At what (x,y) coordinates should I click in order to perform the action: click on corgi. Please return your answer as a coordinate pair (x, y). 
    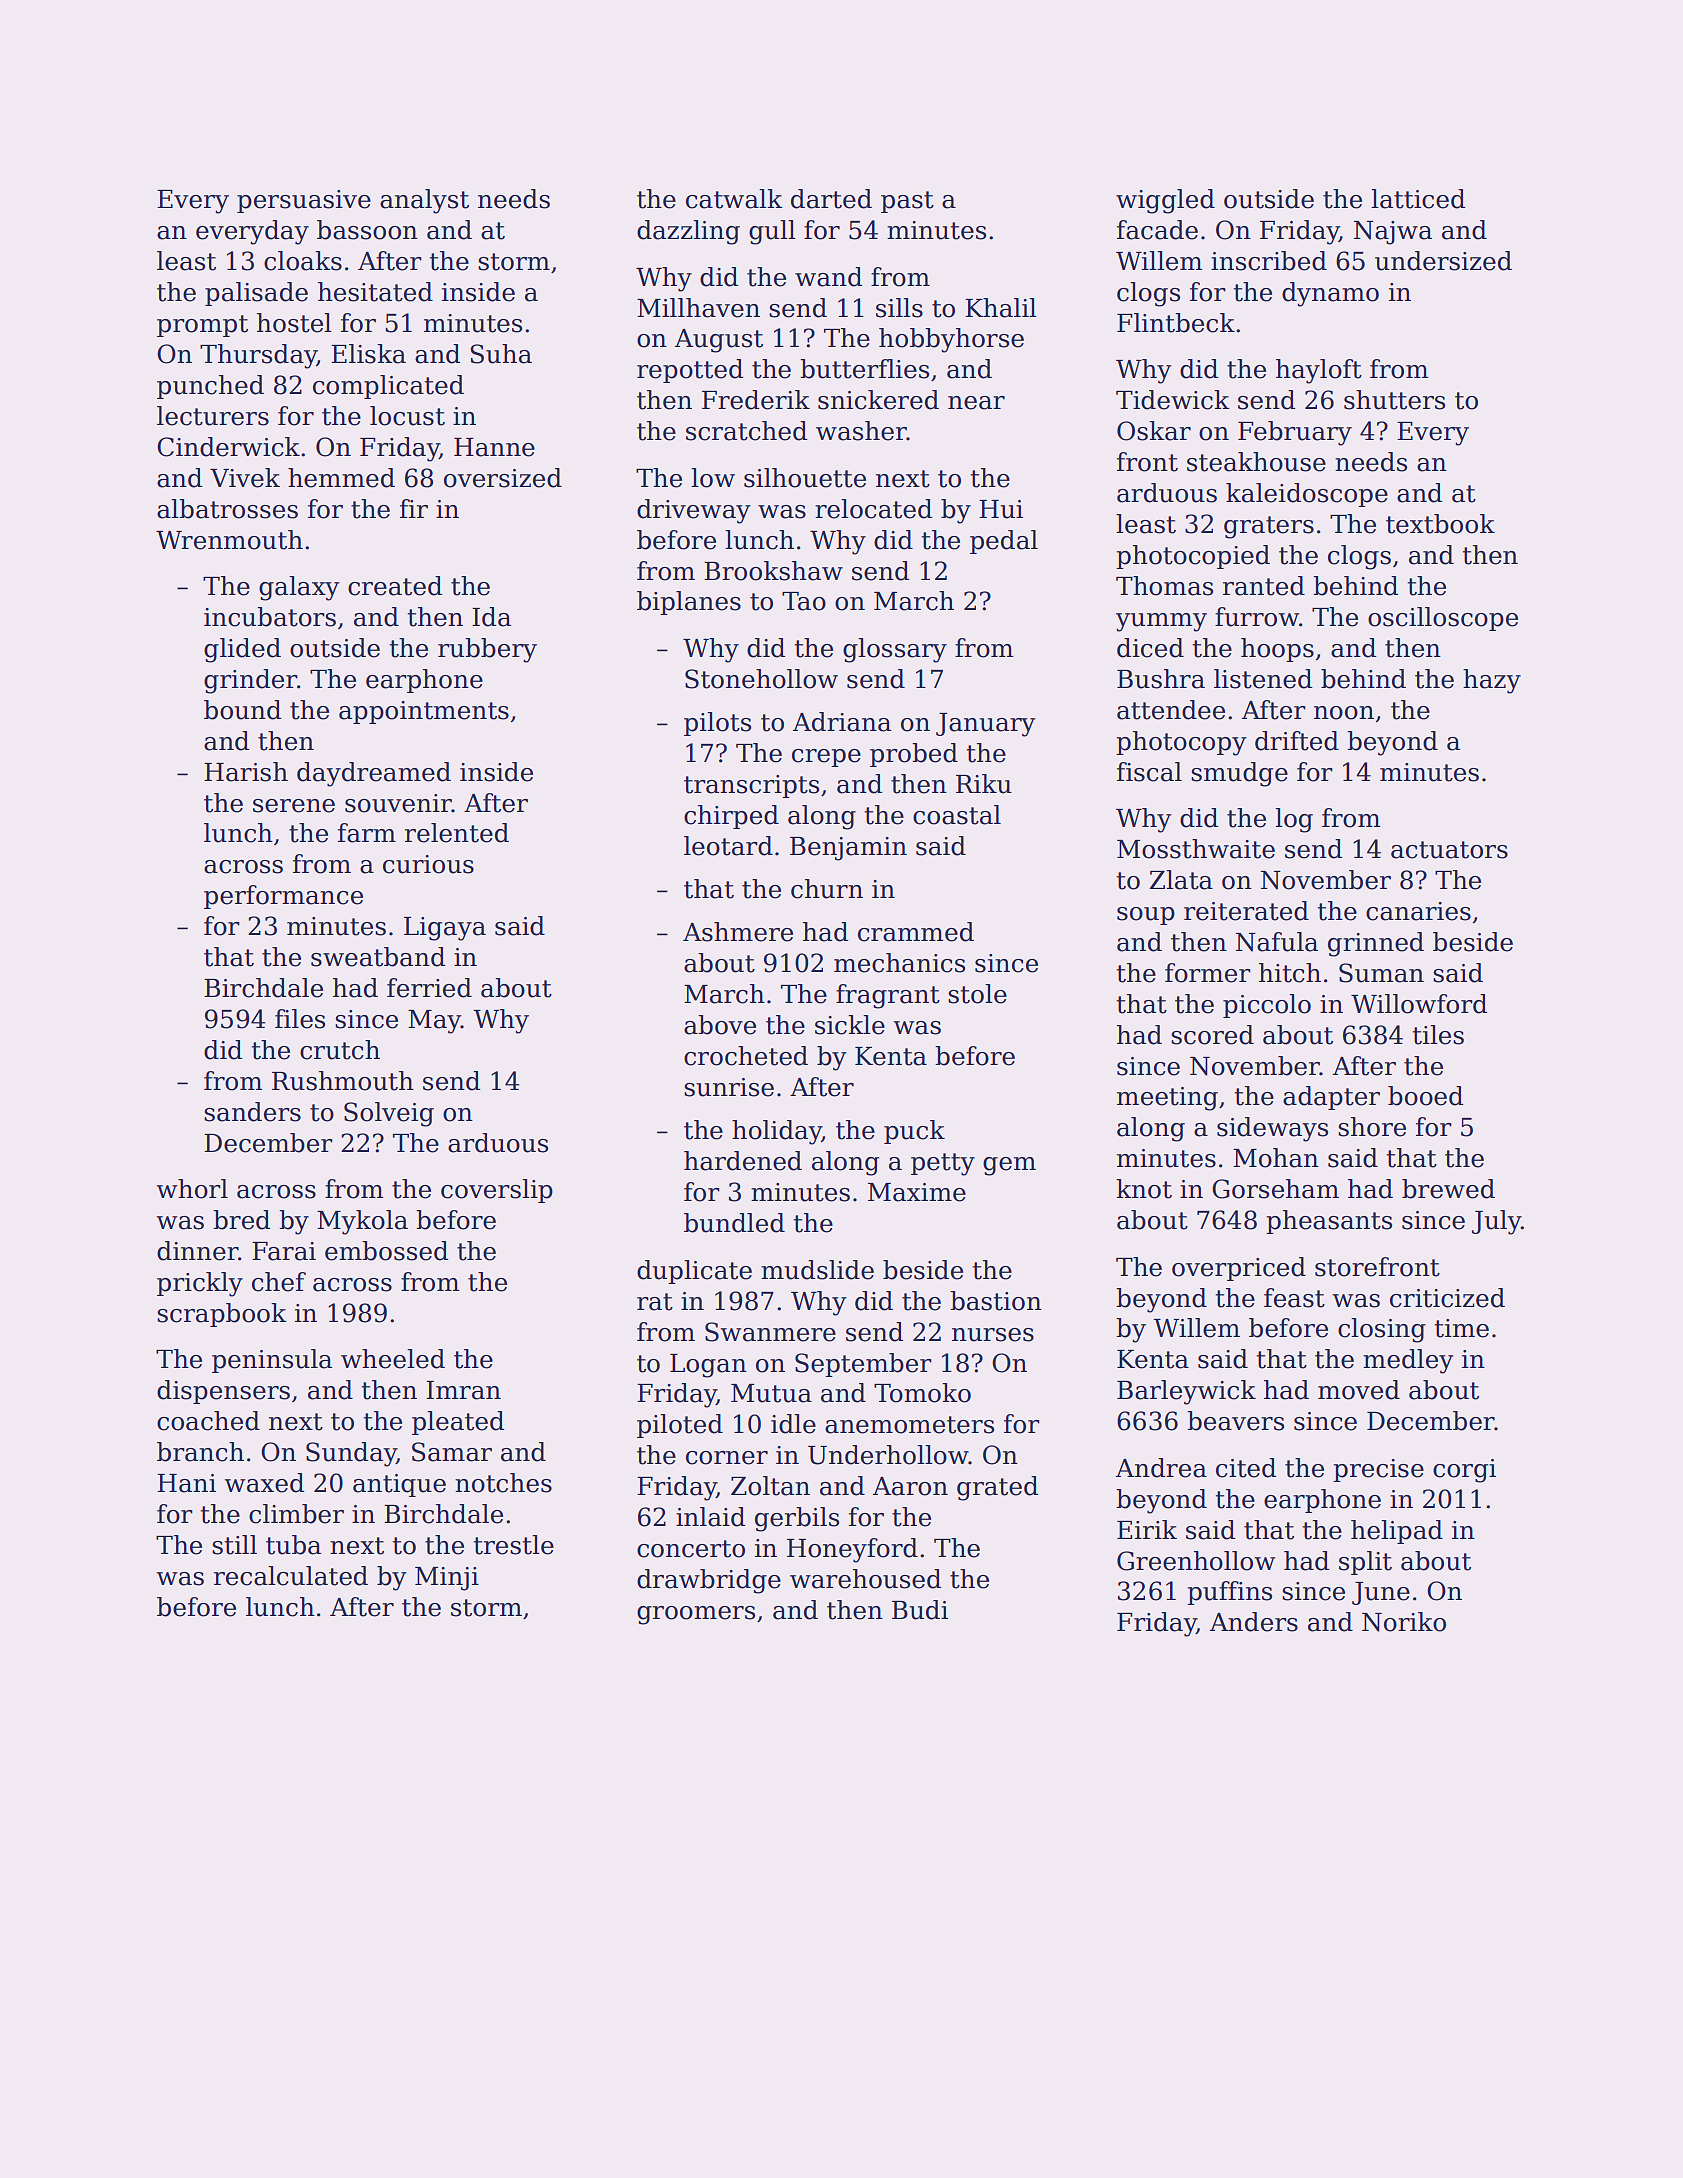
    Looking at the image, I should click on (1464, 1471).
